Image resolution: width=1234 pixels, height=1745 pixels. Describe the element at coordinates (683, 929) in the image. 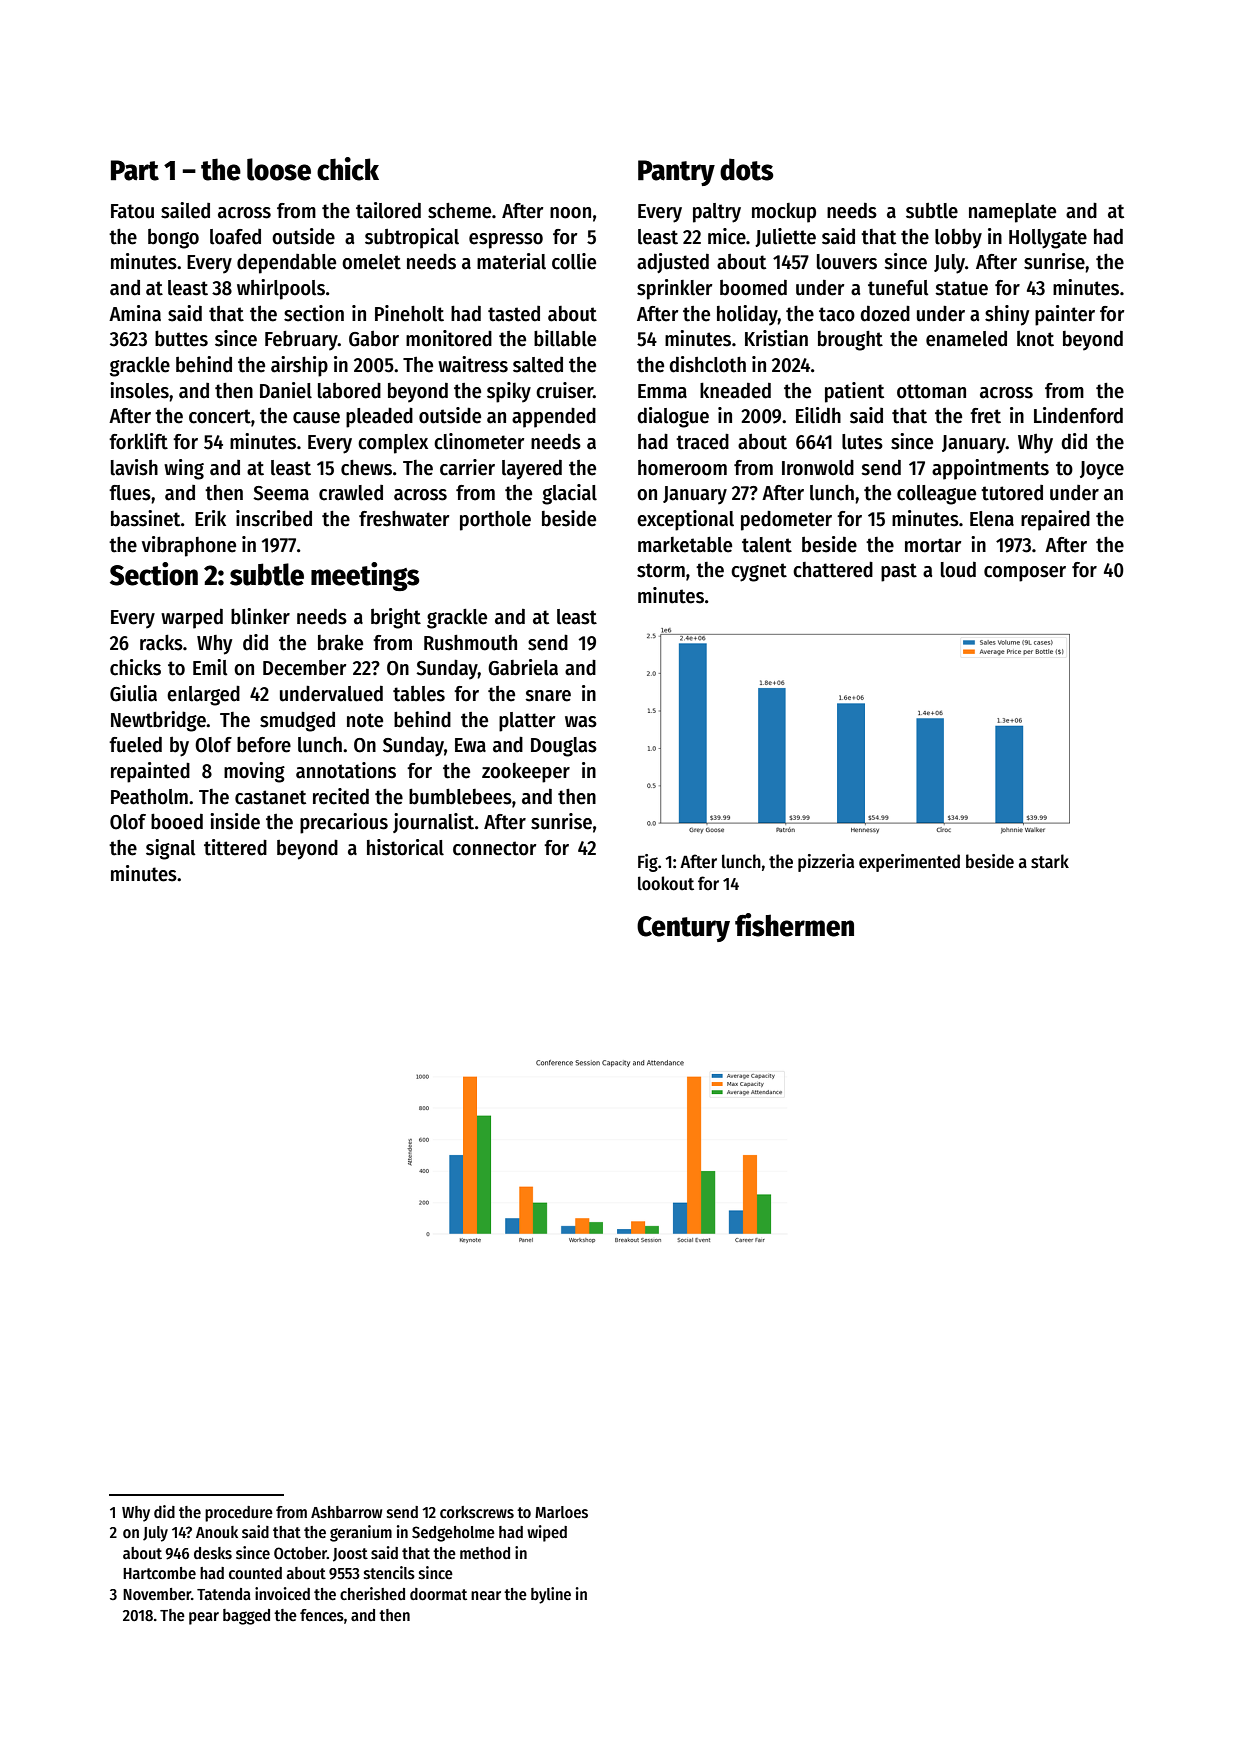

I see `Century` at that location.
